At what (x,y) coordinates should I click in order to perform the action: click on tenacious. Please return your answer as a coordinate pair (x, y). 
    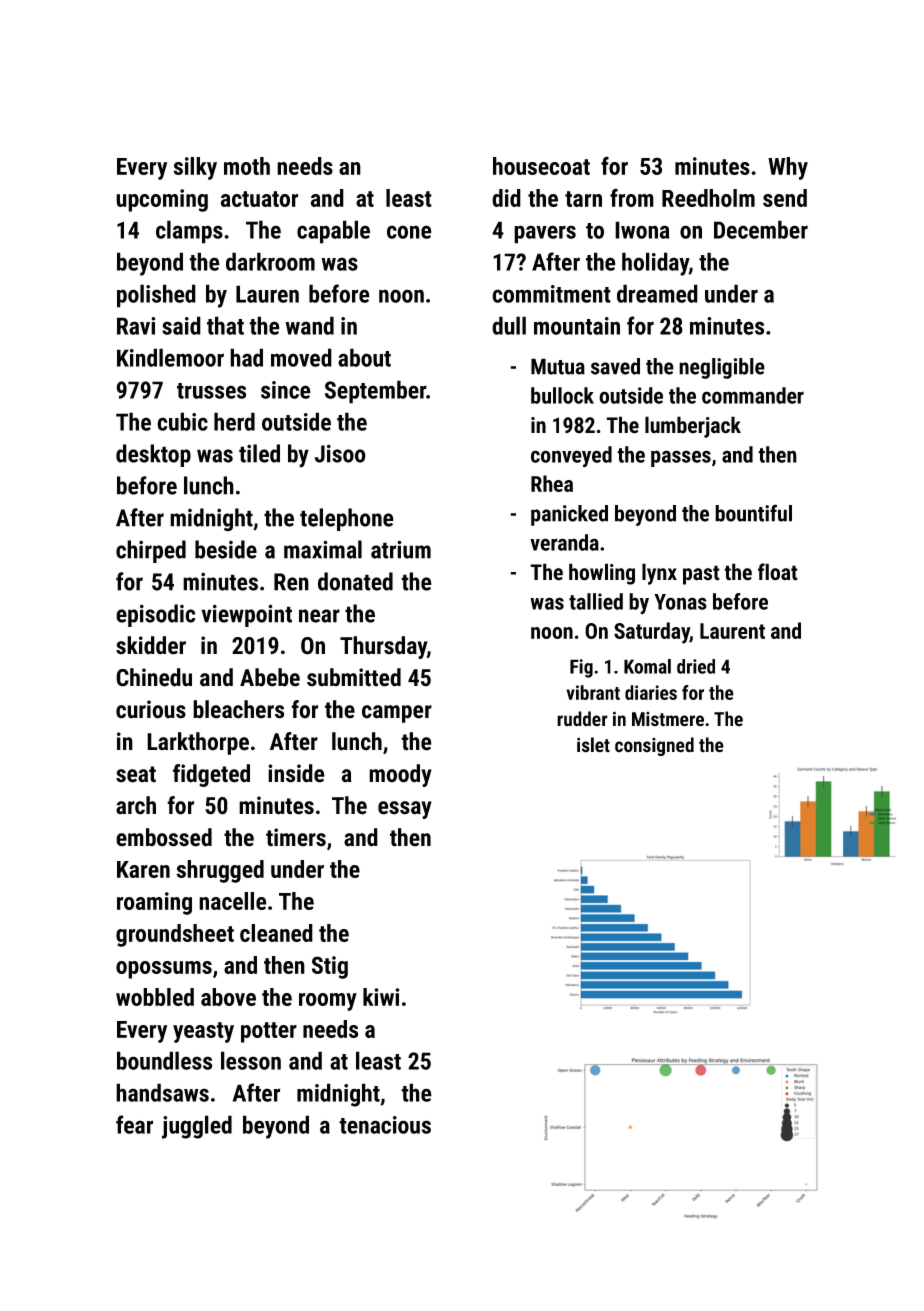
    Looking at the image, I should click on (385, 1125).
